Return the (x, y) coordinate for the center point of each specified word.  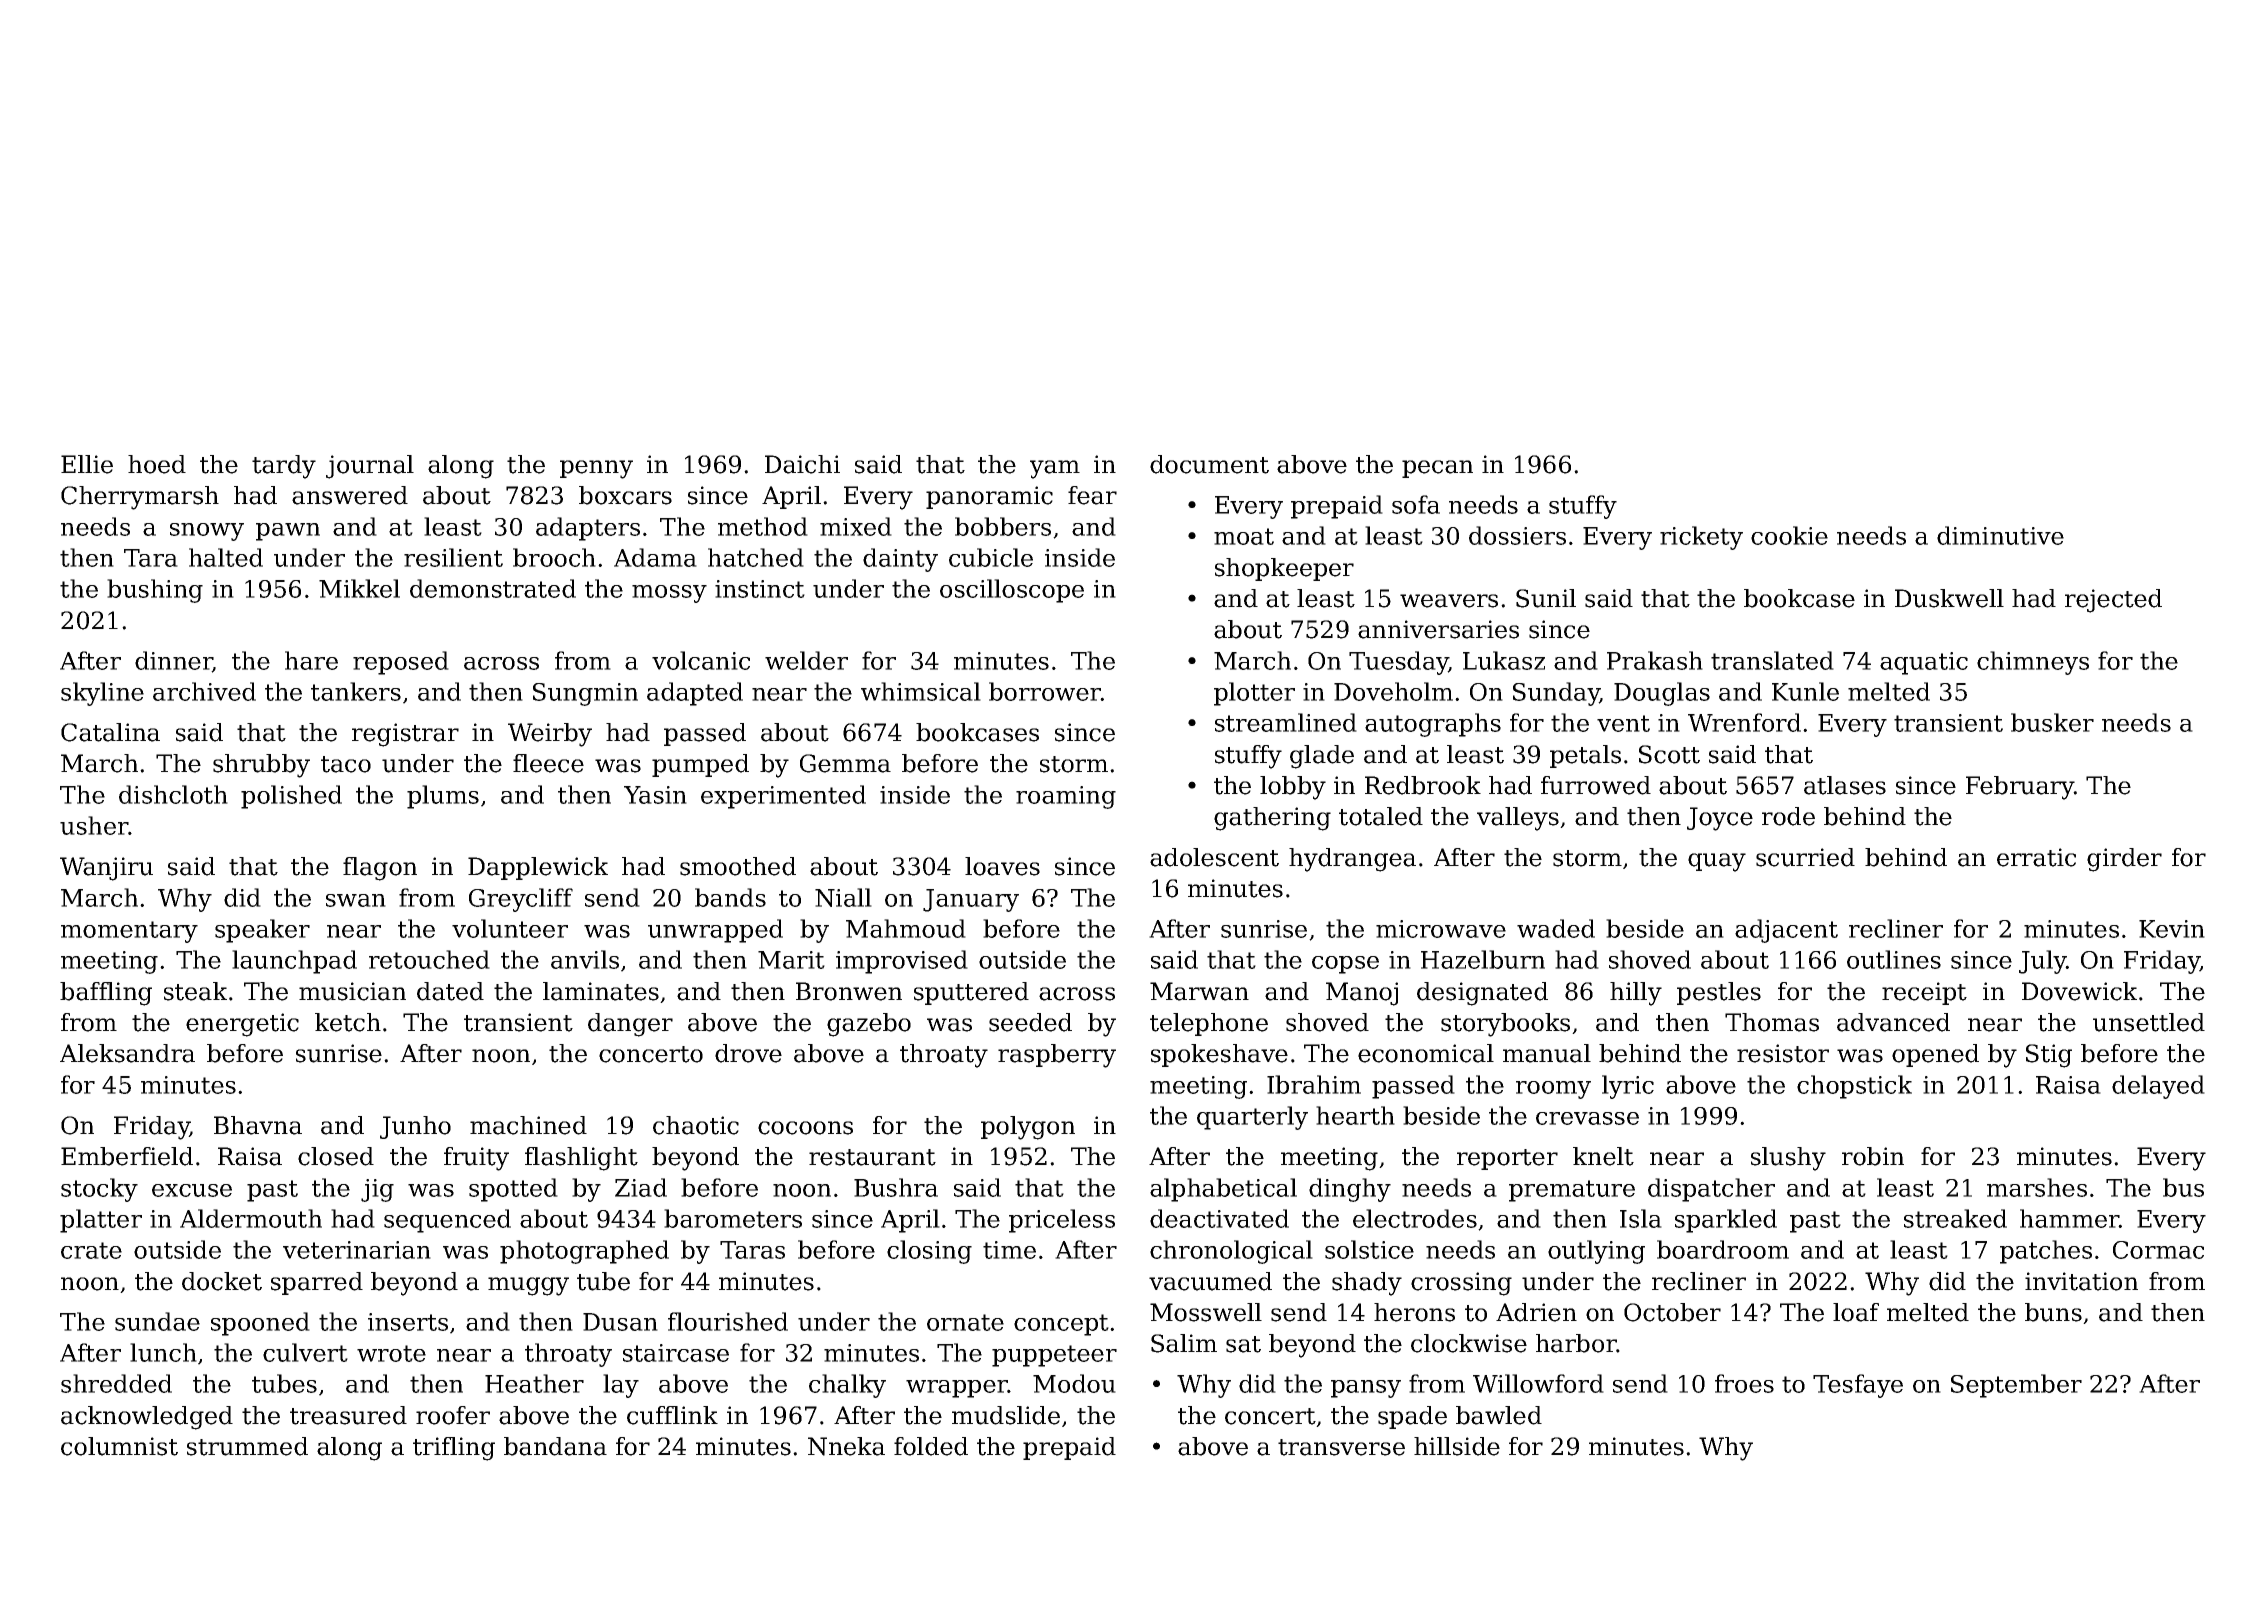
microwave (1441, 929)
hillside (1457, 1446)
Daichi (802, 464)
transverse (1341, 1447)
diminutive (2000, 535)
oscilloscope (1012, 591)
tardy (284, 467)
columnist (119, 1446)
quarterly (1252, 1118)
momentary (129, 932)
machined (528, 1125)
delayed (2158, 1087)
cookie (1789, 535)
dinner (174, 661)
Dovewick (2079, 991)
